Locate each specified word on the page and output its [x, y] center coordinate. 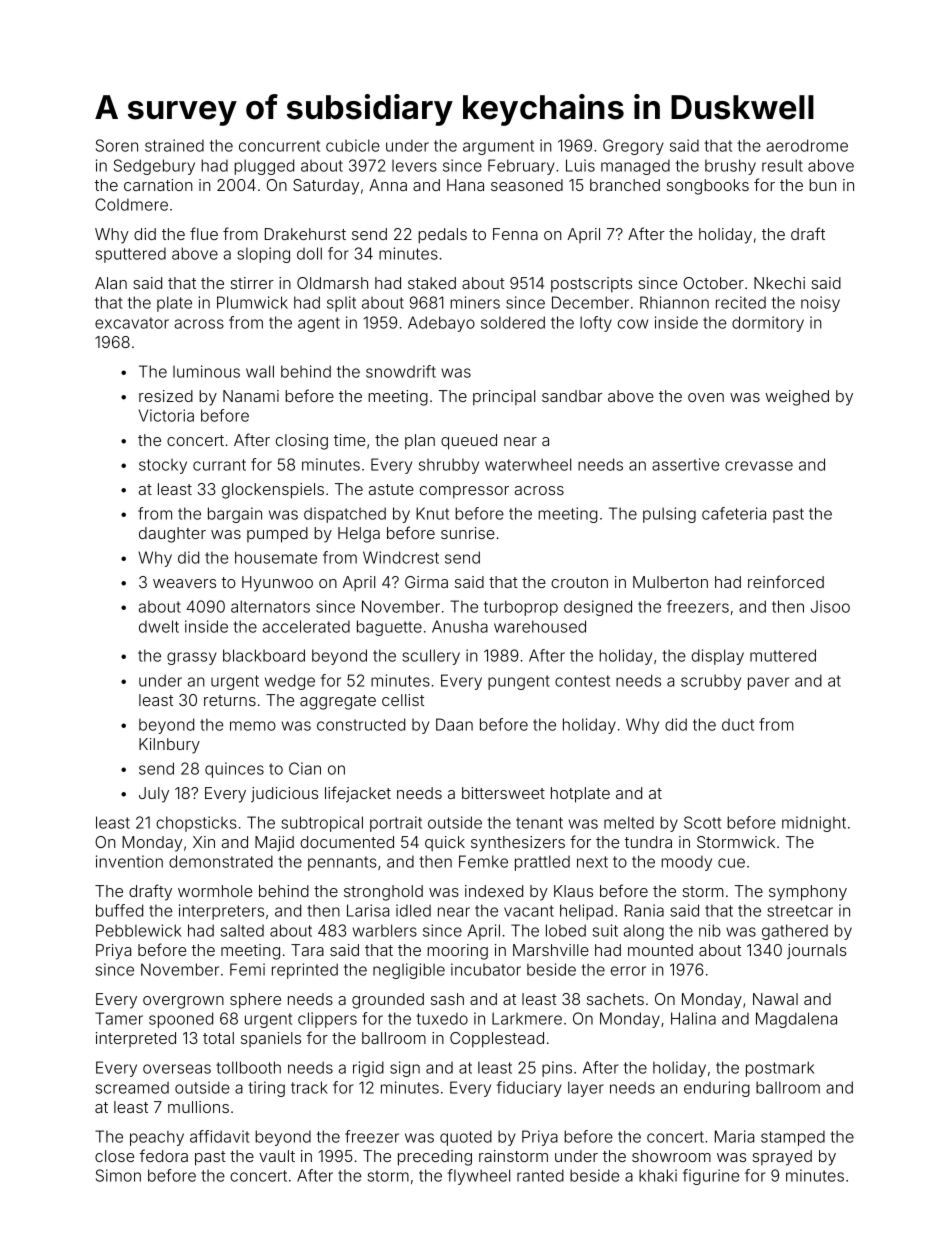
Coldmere [131, 204]
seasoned [527, 185]
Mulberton [670, 582]
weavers [184, 583]
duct [738, 725]
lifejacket [358, 794]
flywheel [478, 1177]
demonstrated [221, 861]
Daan [454, 724]
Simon [118, 1175]
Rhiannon [674, 302]
